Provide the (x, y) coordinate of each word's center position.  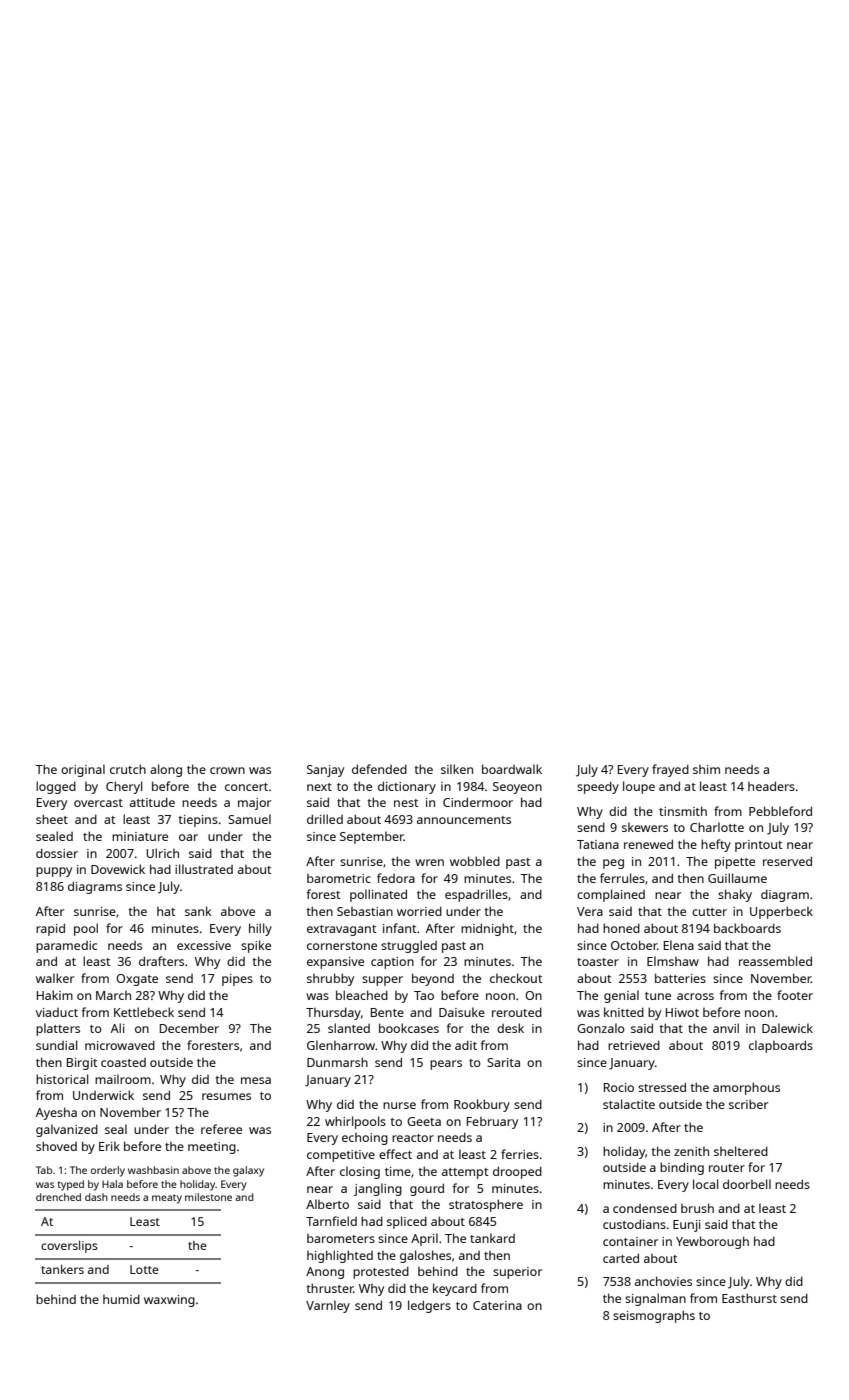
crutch (128, 769)
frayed (670, 770)
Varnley (328, 1306)
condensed (645, 1208)
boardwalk (512, 769)
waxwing (169, 1301)
